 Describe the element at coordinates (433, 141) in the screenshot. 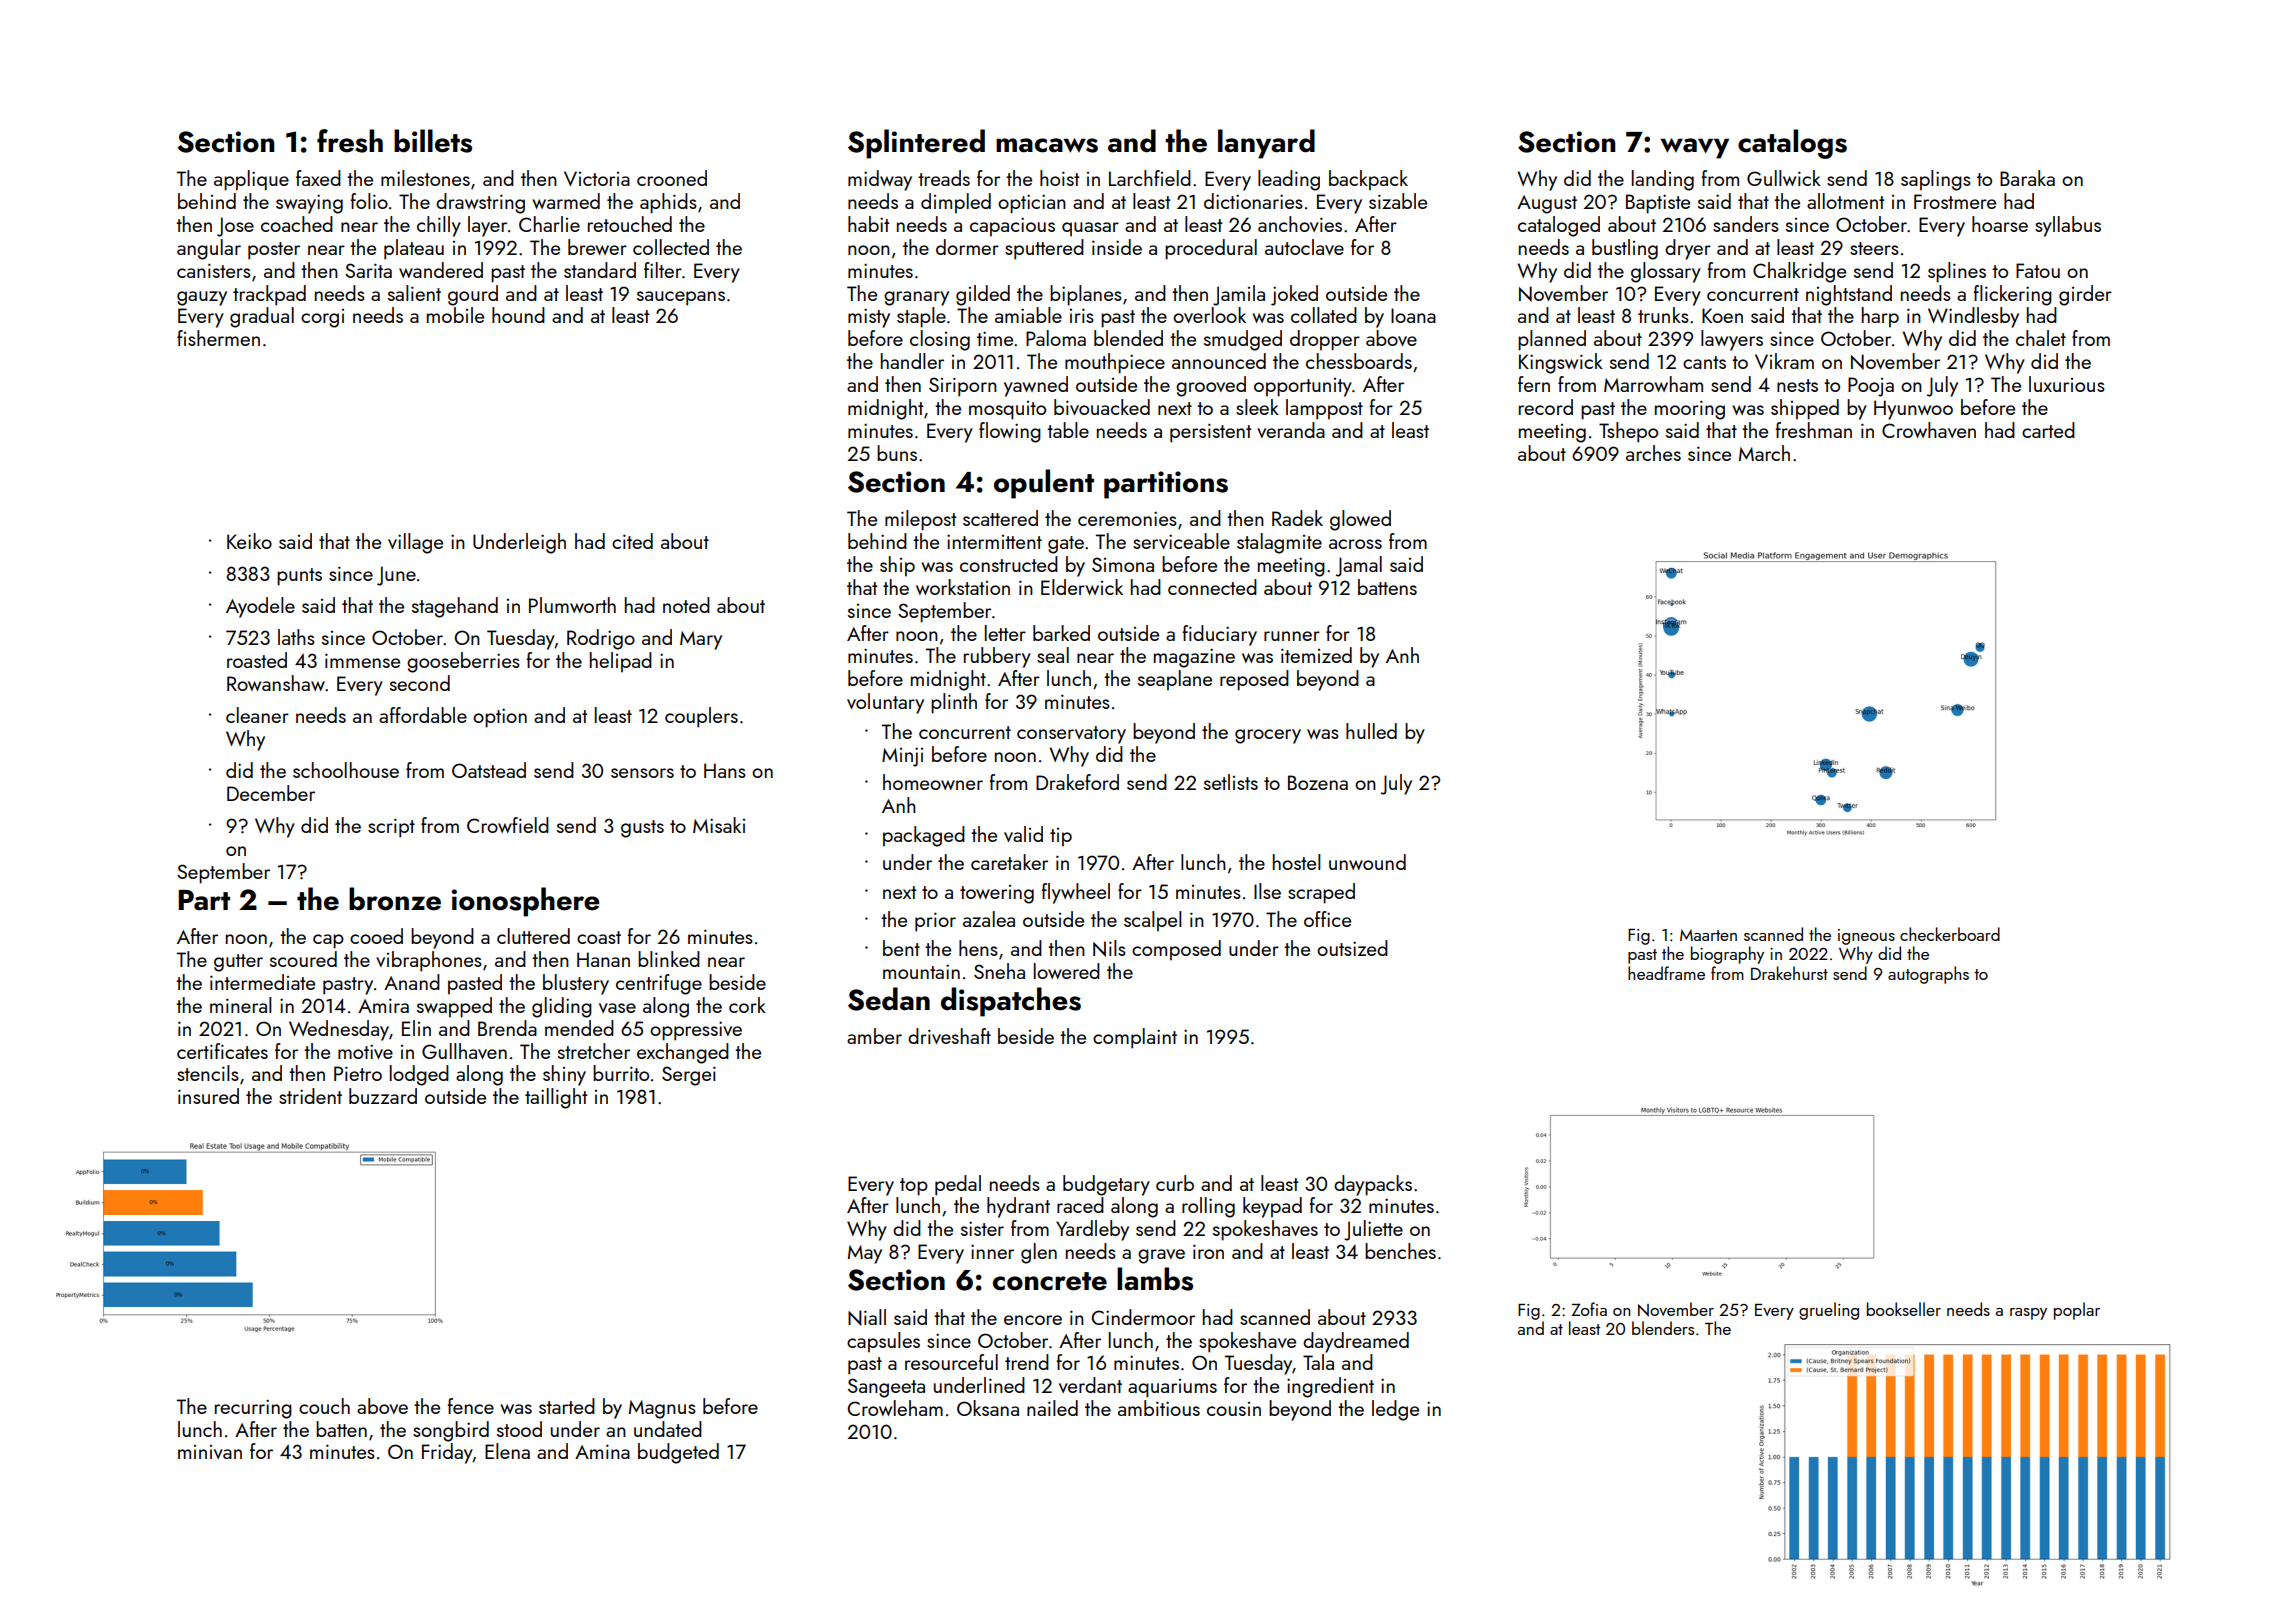

I see `billets` at that location.
